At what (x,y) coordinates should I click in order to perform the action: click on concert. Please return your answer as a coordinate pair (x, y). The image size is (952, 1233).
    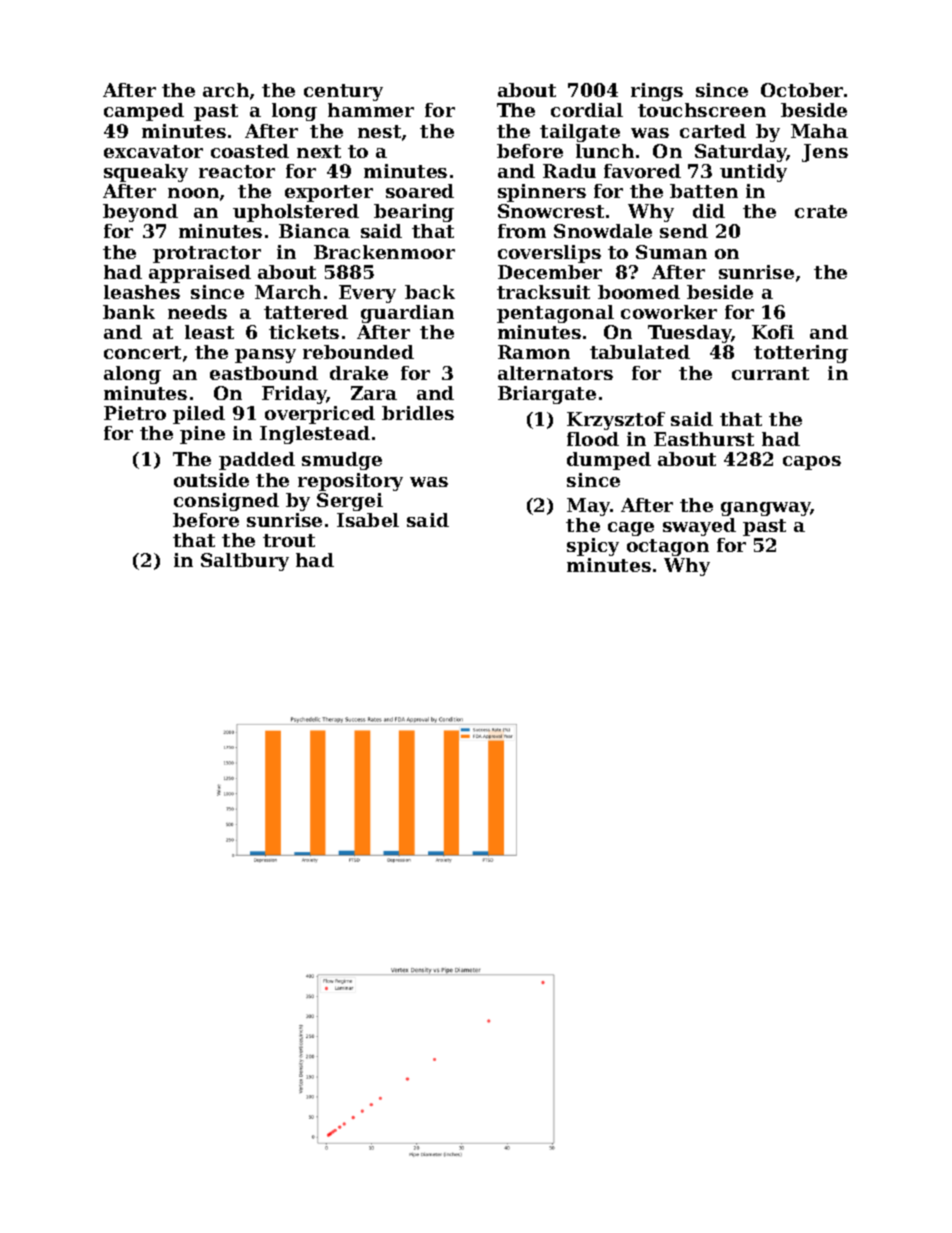
    Looking at the image, I should click on (142, 352).
